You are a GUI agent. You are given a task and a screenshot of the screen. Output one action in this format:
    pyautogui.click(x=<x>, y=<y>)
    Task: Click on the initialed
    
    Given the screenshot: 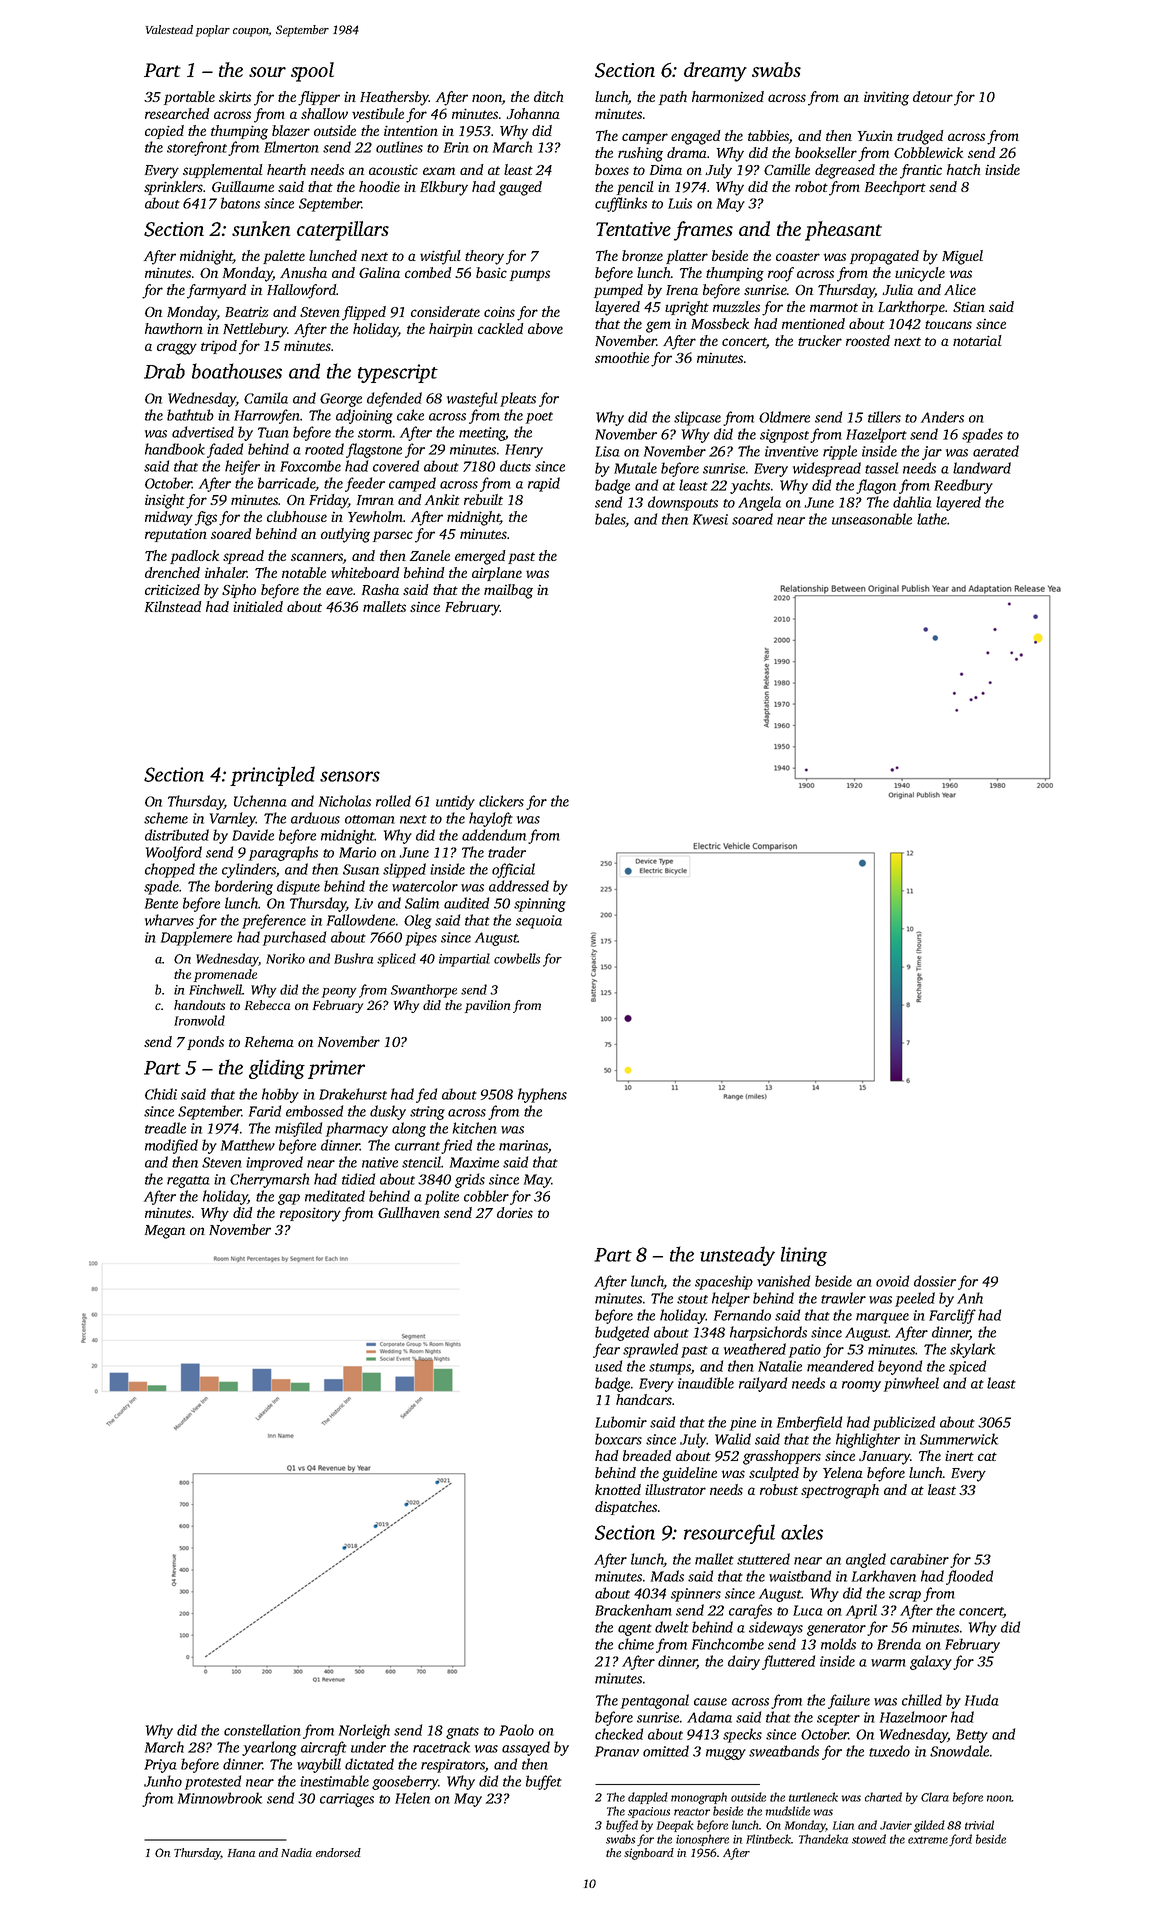 What is the action you would take?
    pyautogui.click(x=258, y=606)
